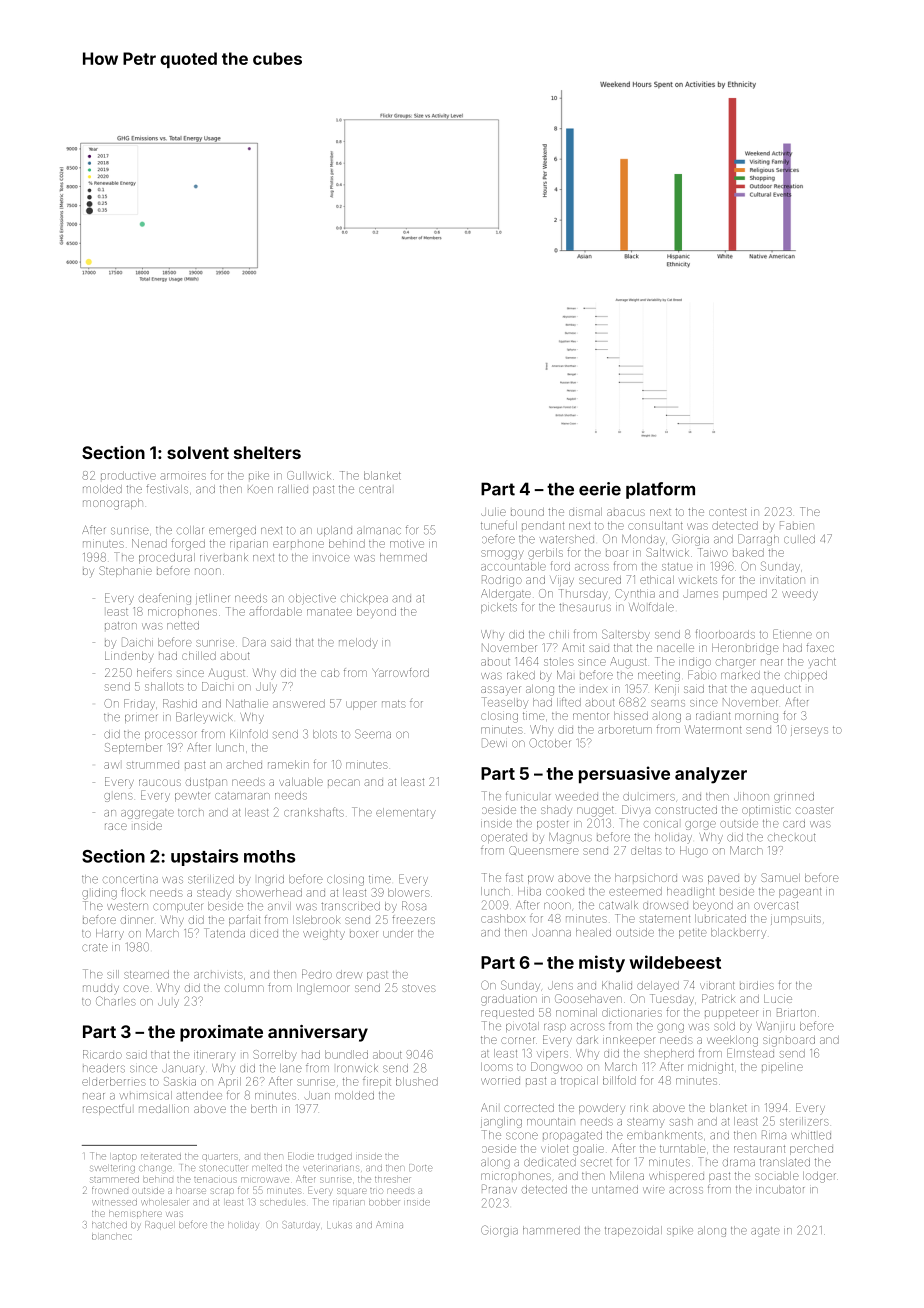  What do you see at coordinates (107, 1109) in the screenshot?
I see `respectful` at bounding box center [107, 1109].
